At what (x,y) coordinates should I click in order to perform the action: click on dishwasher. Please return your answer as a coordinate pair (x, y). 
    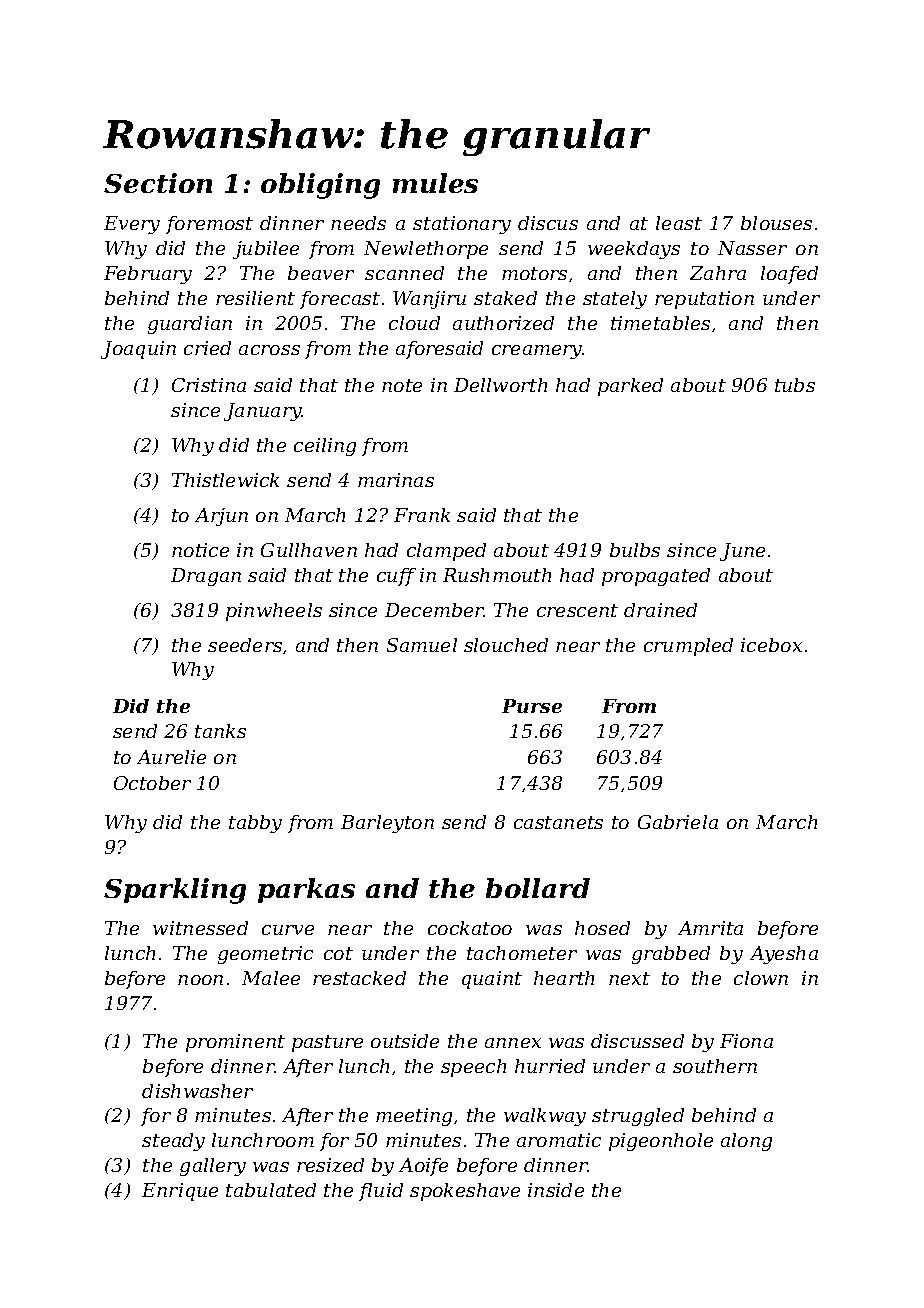
    Looking at the image, I should click on (197, 1091).
